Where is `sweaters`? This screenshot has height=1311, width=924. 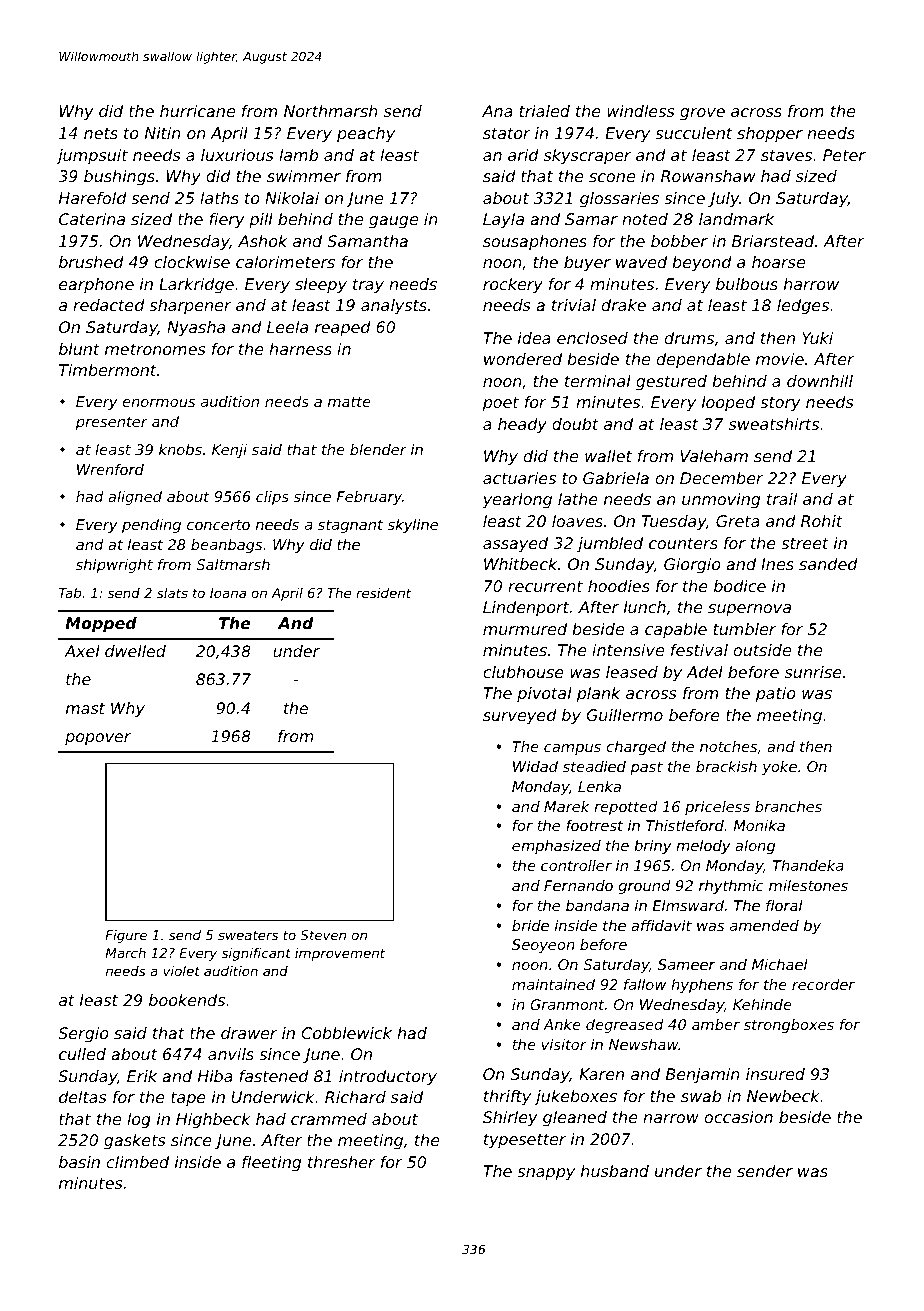
sweaters is located at coordinates (248, 935).
